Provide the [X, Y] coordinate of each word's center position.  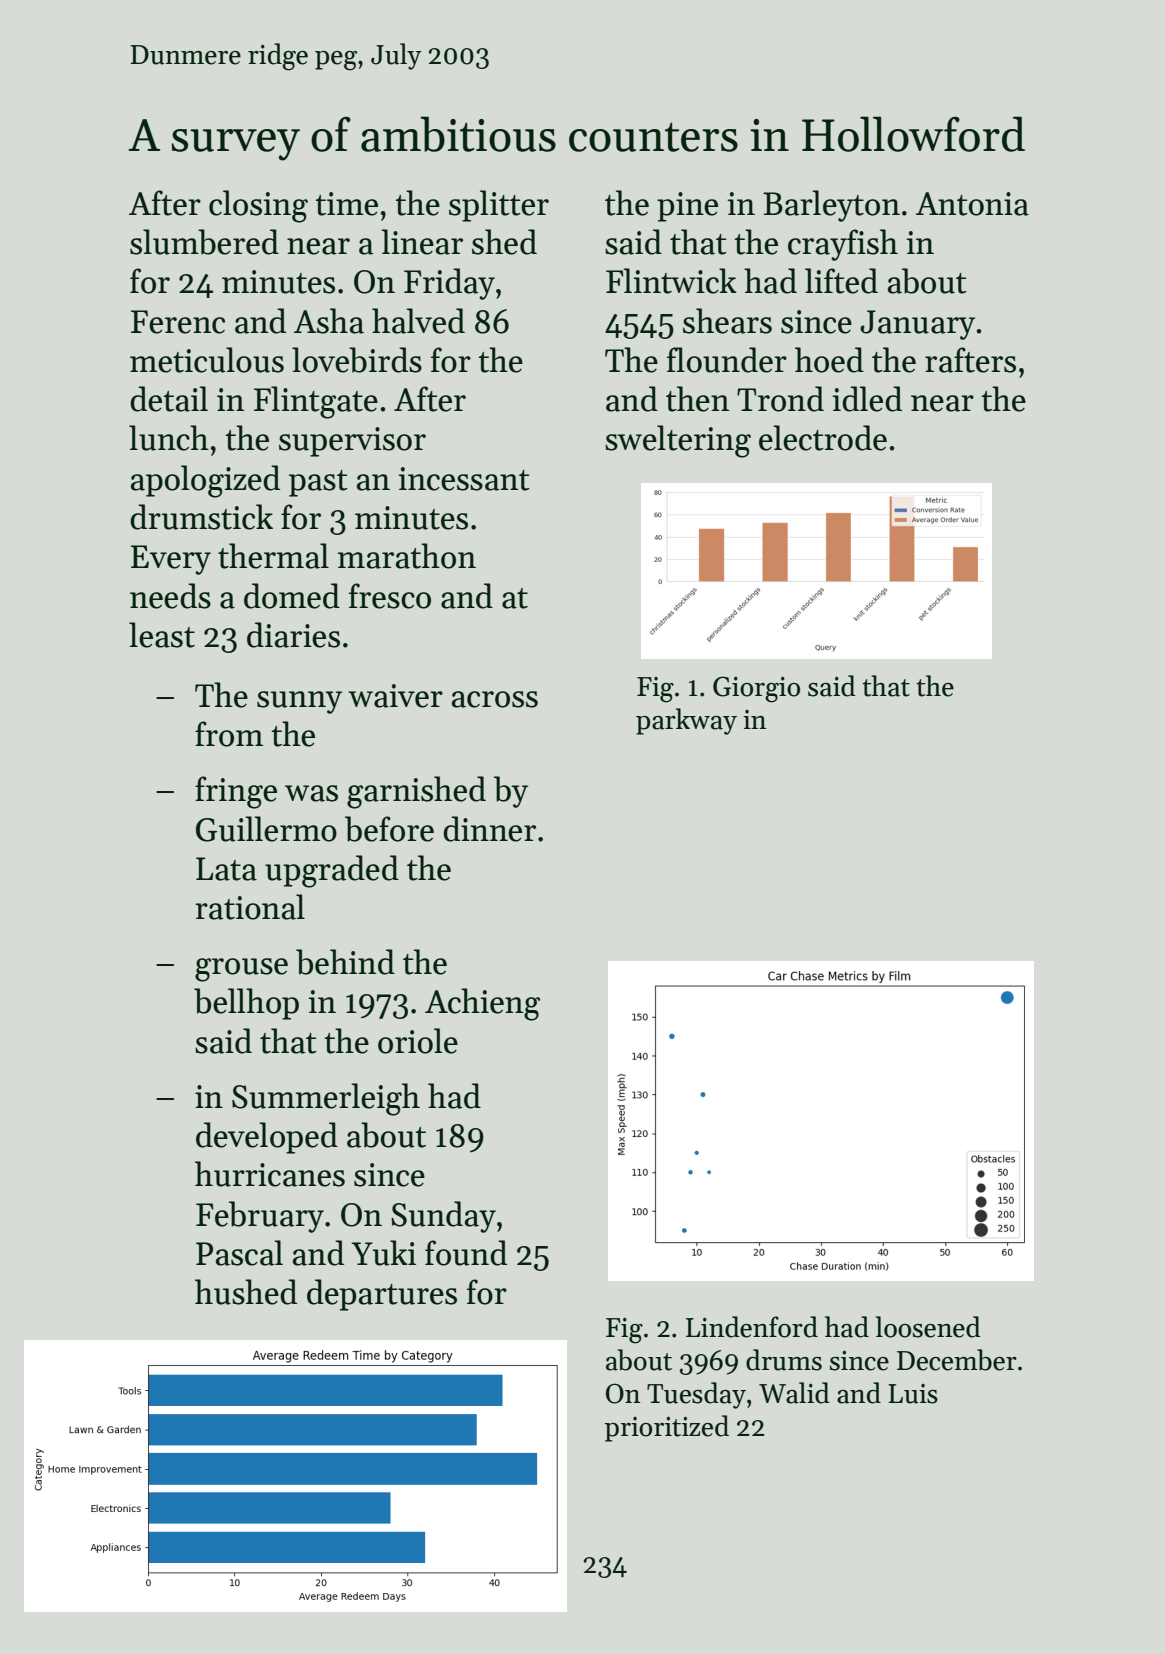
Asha [329, 321]
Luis [913, 1394]
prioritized [667, 1428]
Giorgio [756, 689]
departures [382, 1295]
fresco [390, 596]
